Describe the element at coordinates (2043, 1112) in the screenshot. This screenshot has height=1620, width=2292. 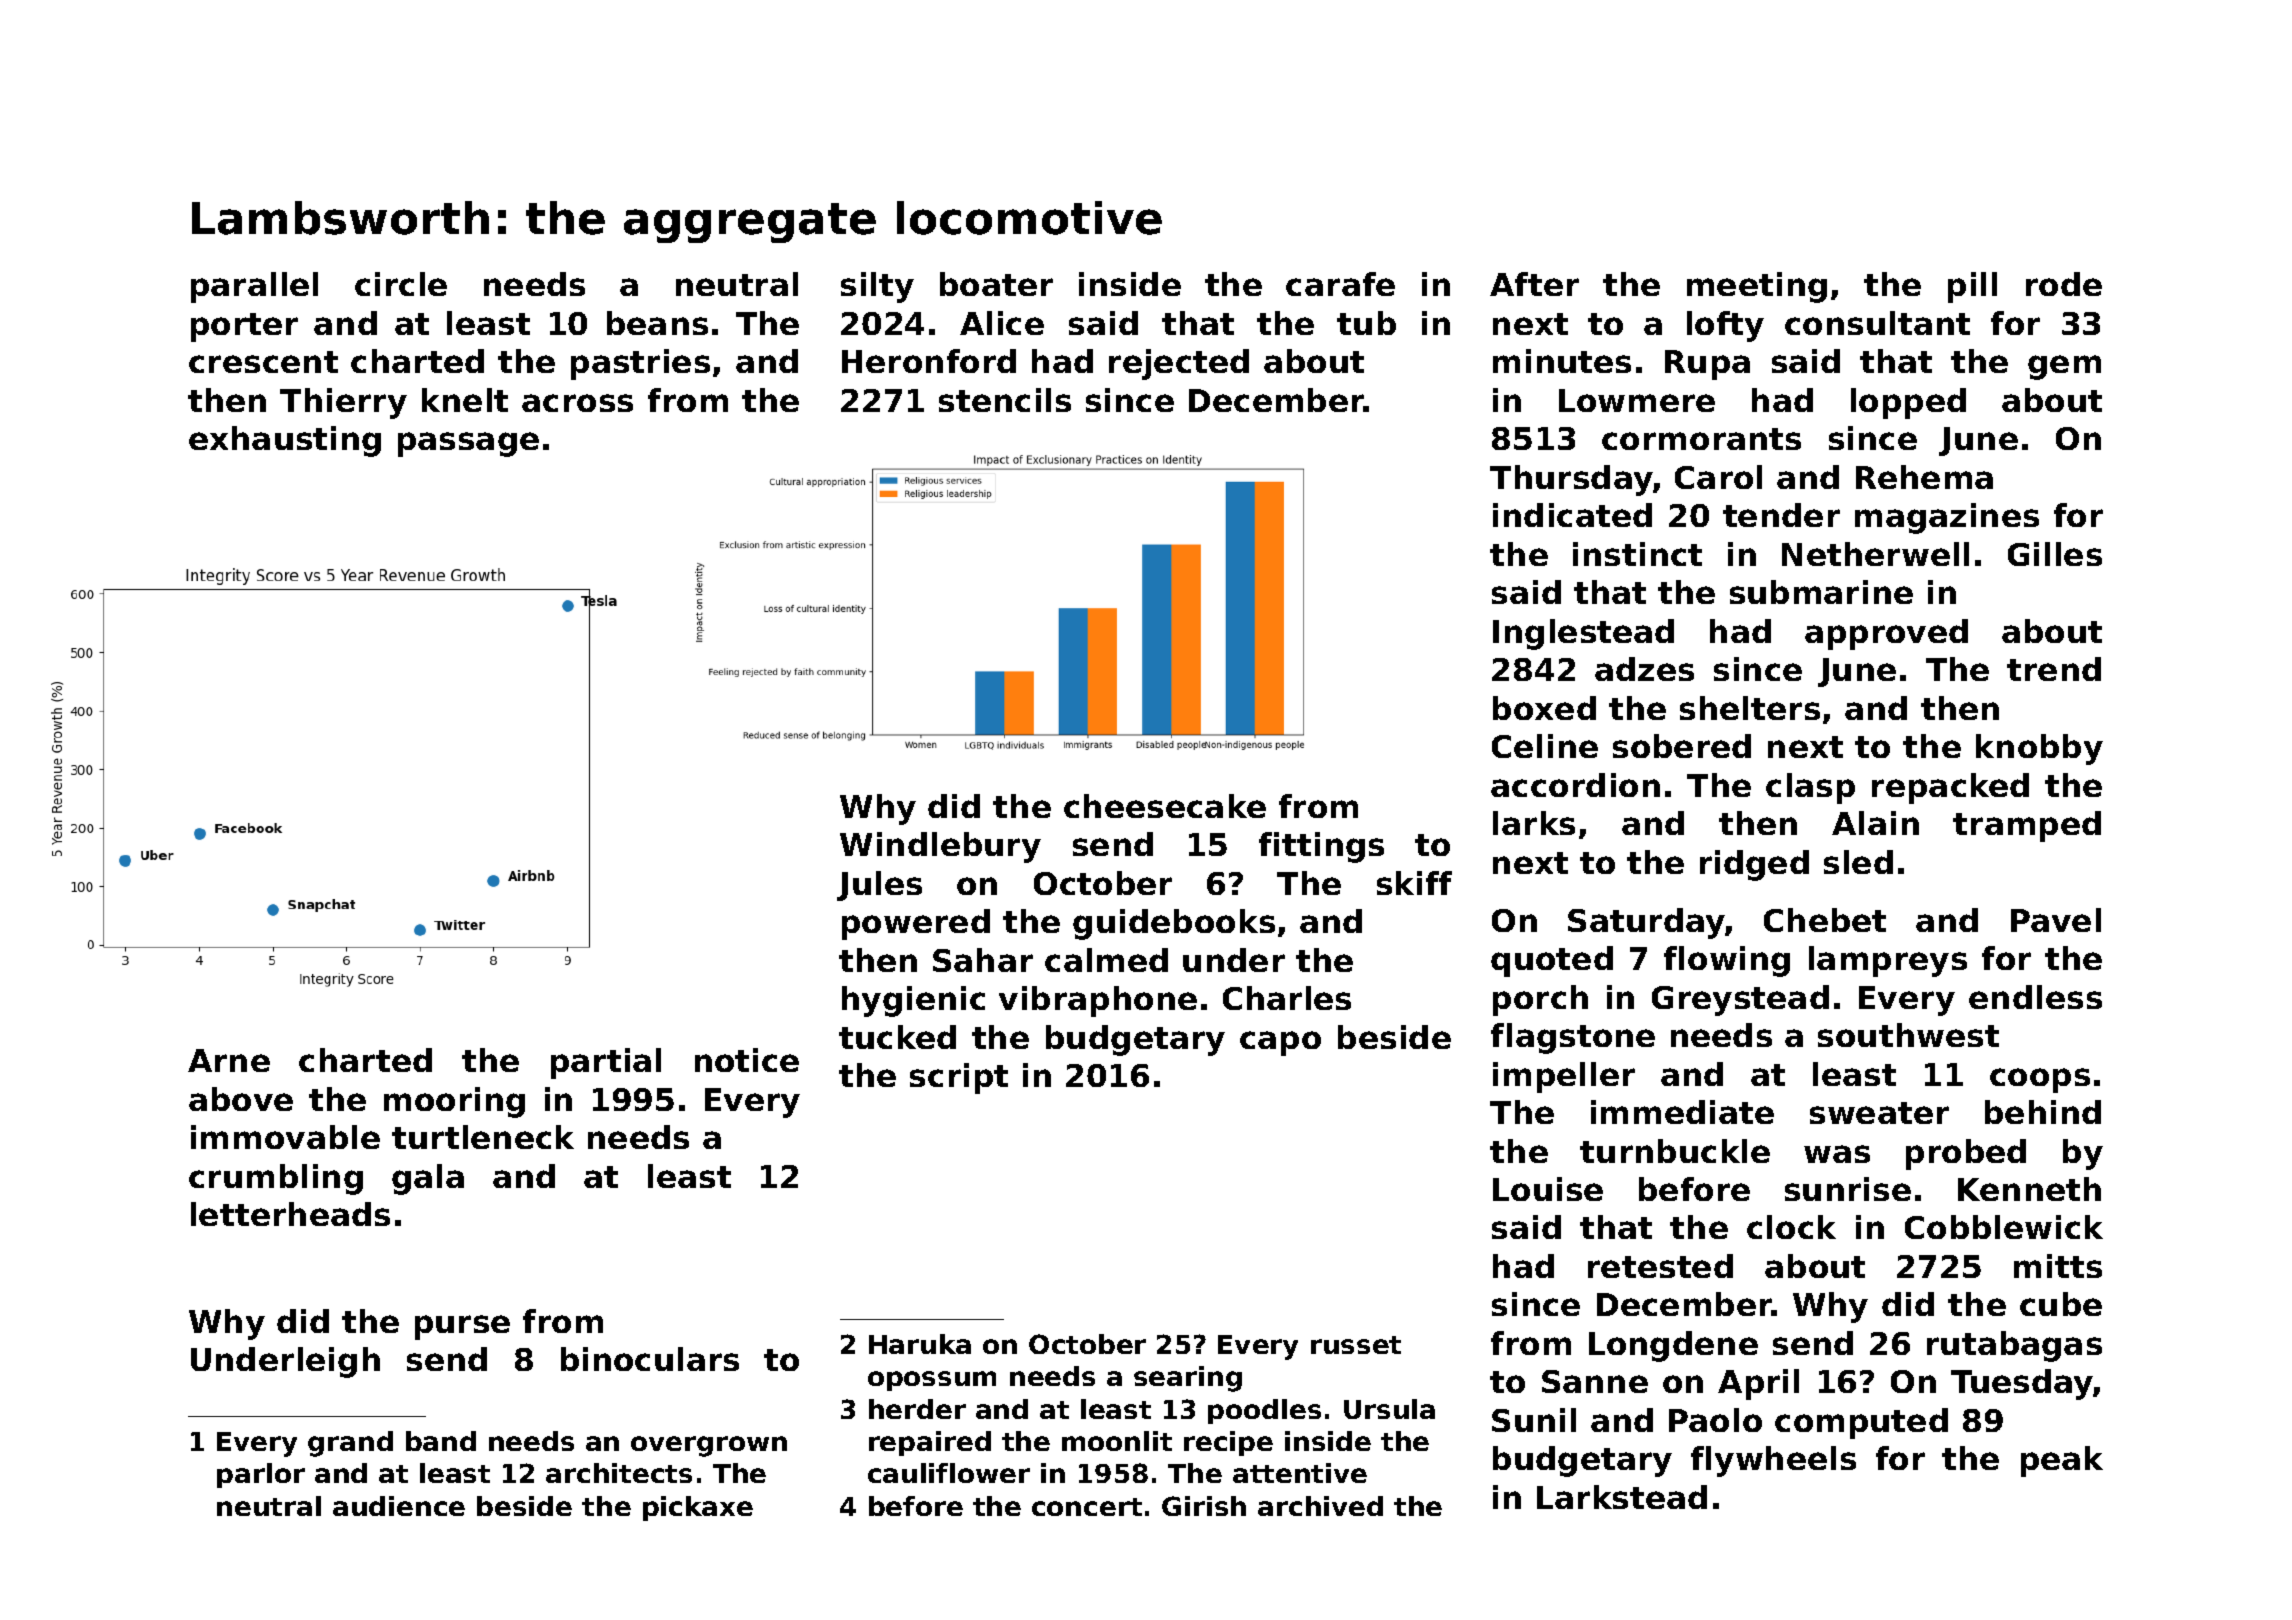
I see `behind` at that location.
